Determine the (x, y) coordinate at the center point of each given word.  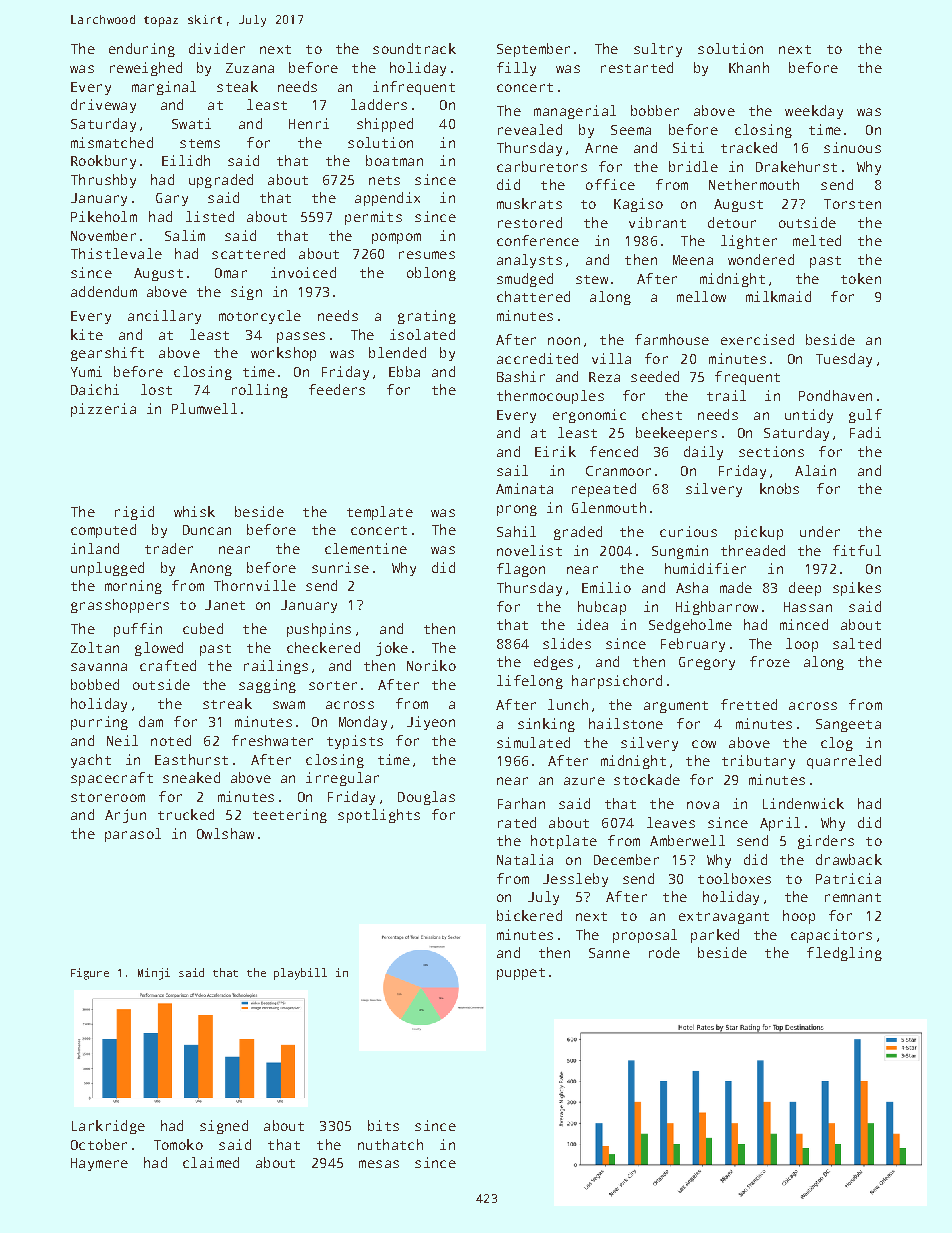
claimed (211, 1162)
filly (516, 69)
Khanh (749, 67)
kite (87, 334)
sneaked (191, 777)
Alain (815, 470)
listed (210, 216)
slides (567, 643)
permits (373, 218)
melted (817, 240)
